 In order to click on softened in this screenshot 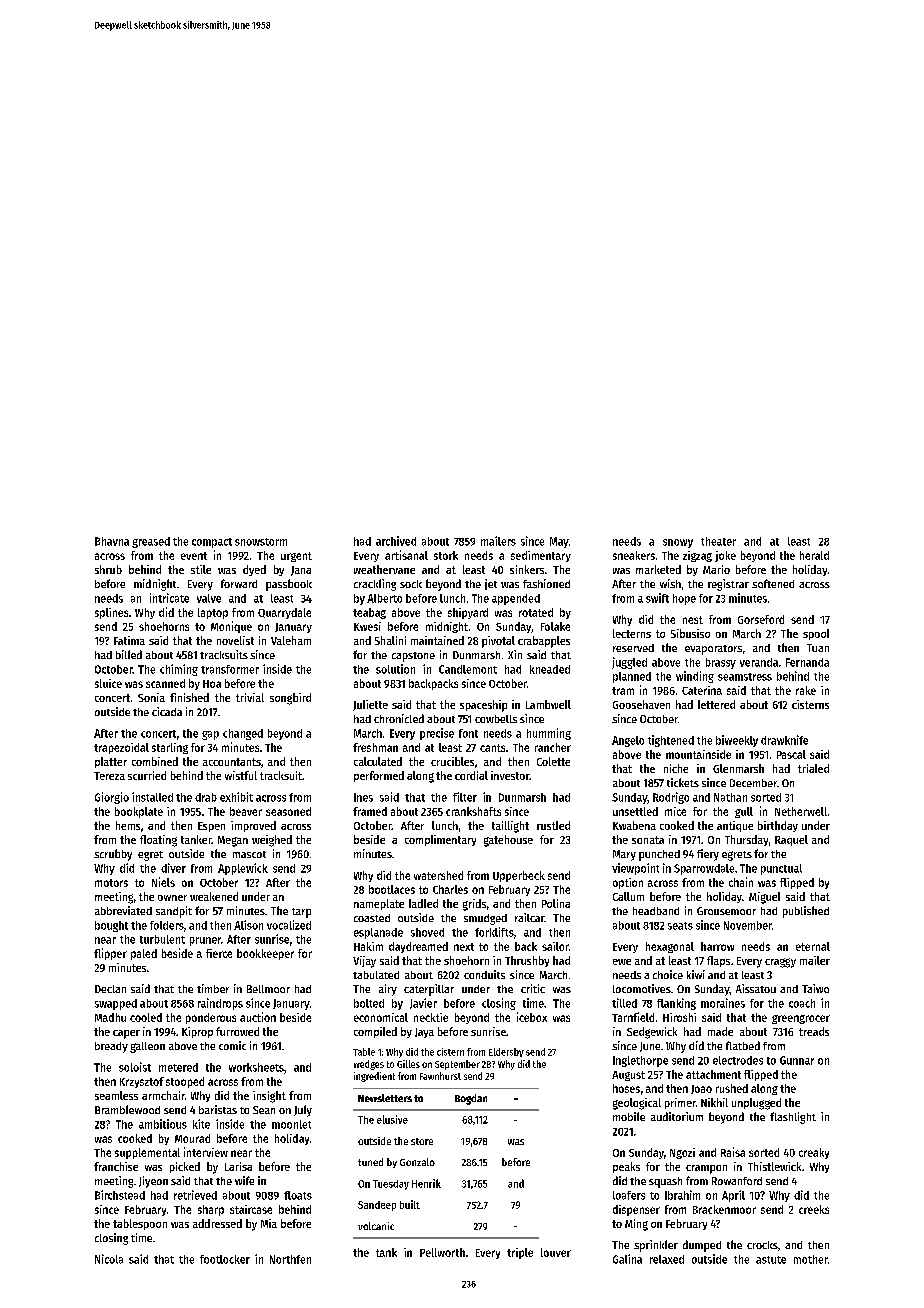, I will do `click(773, 583)`.
